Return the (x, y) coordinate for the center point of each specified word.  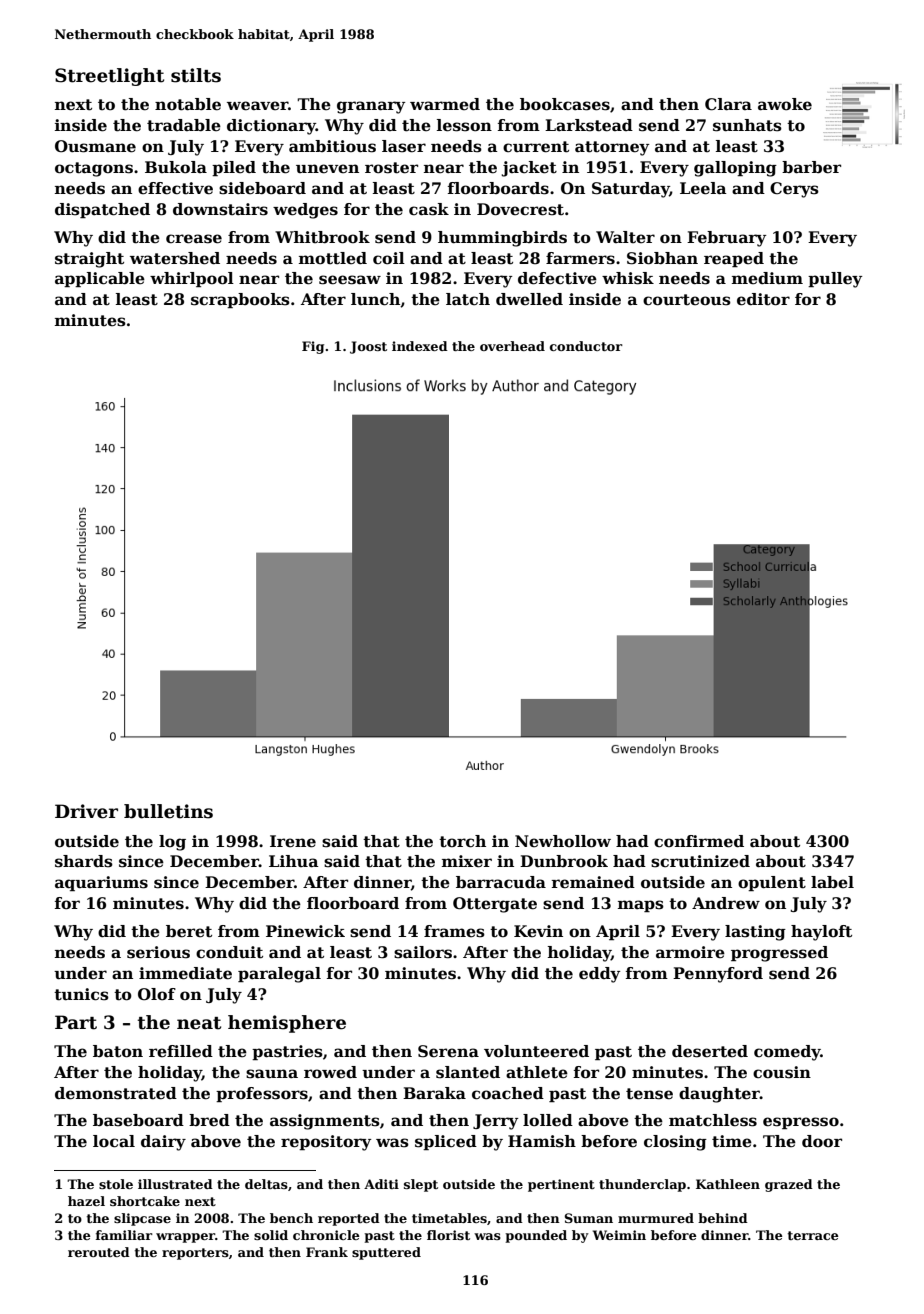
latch (468, 299)
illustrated (175, 1184)
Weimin (619, 1235)
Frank (327, 1252)
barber (811, 167)
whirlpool (192, 279)
